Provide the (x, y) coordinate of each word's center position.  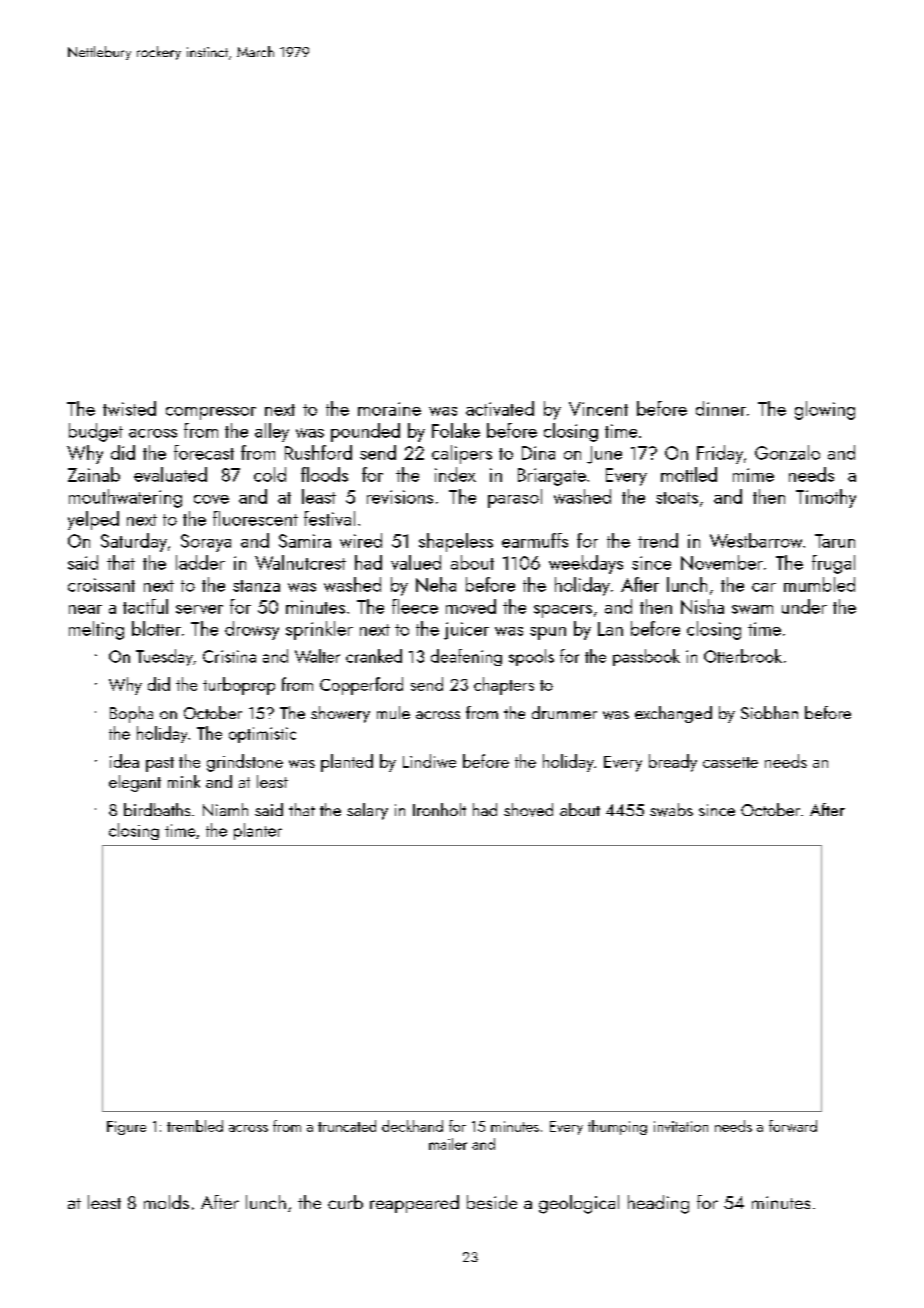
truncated (347, 1126)
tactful (145, 606)
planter (258, 831)
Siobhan (769, 712)
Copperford (361, 686)
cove (211, 499)
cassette (730, 762)
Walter (317, 656)
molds (166, 1202)
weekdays (586, 564)
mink (184, 781)
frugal (833, 564)
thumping (617, 1127)
